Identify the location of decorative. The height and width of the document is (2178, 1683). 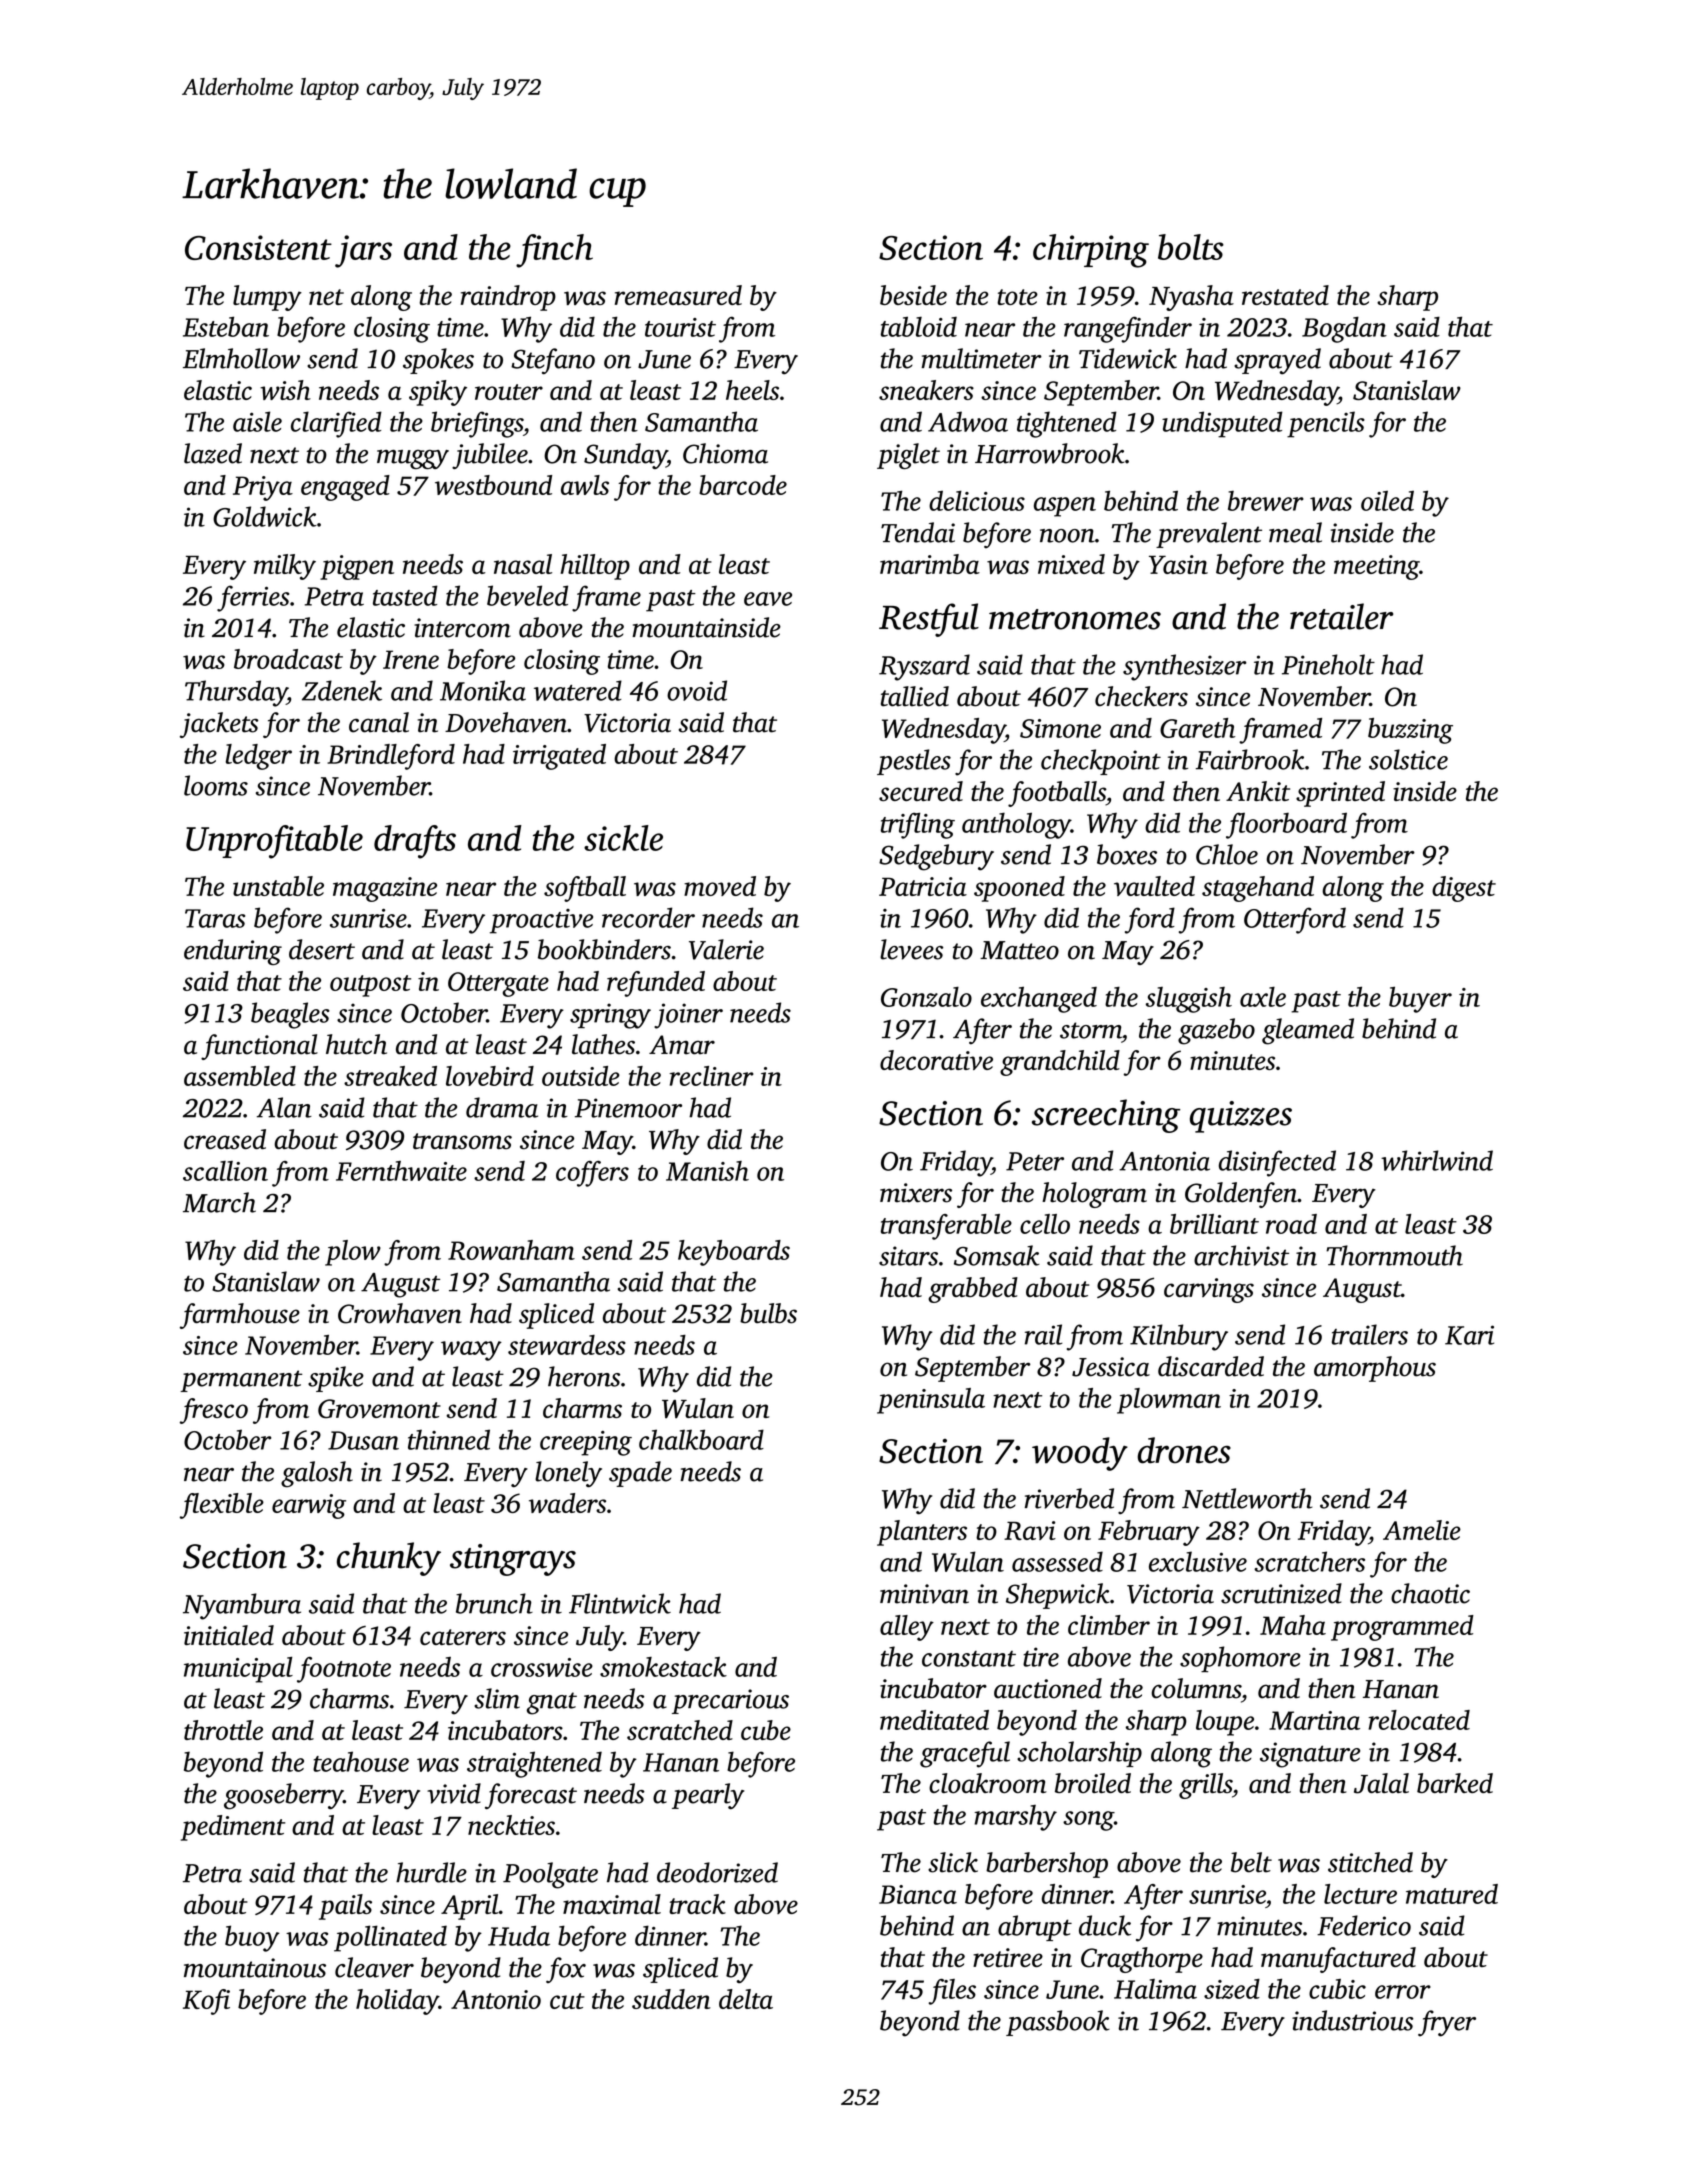
(936, 1060).
